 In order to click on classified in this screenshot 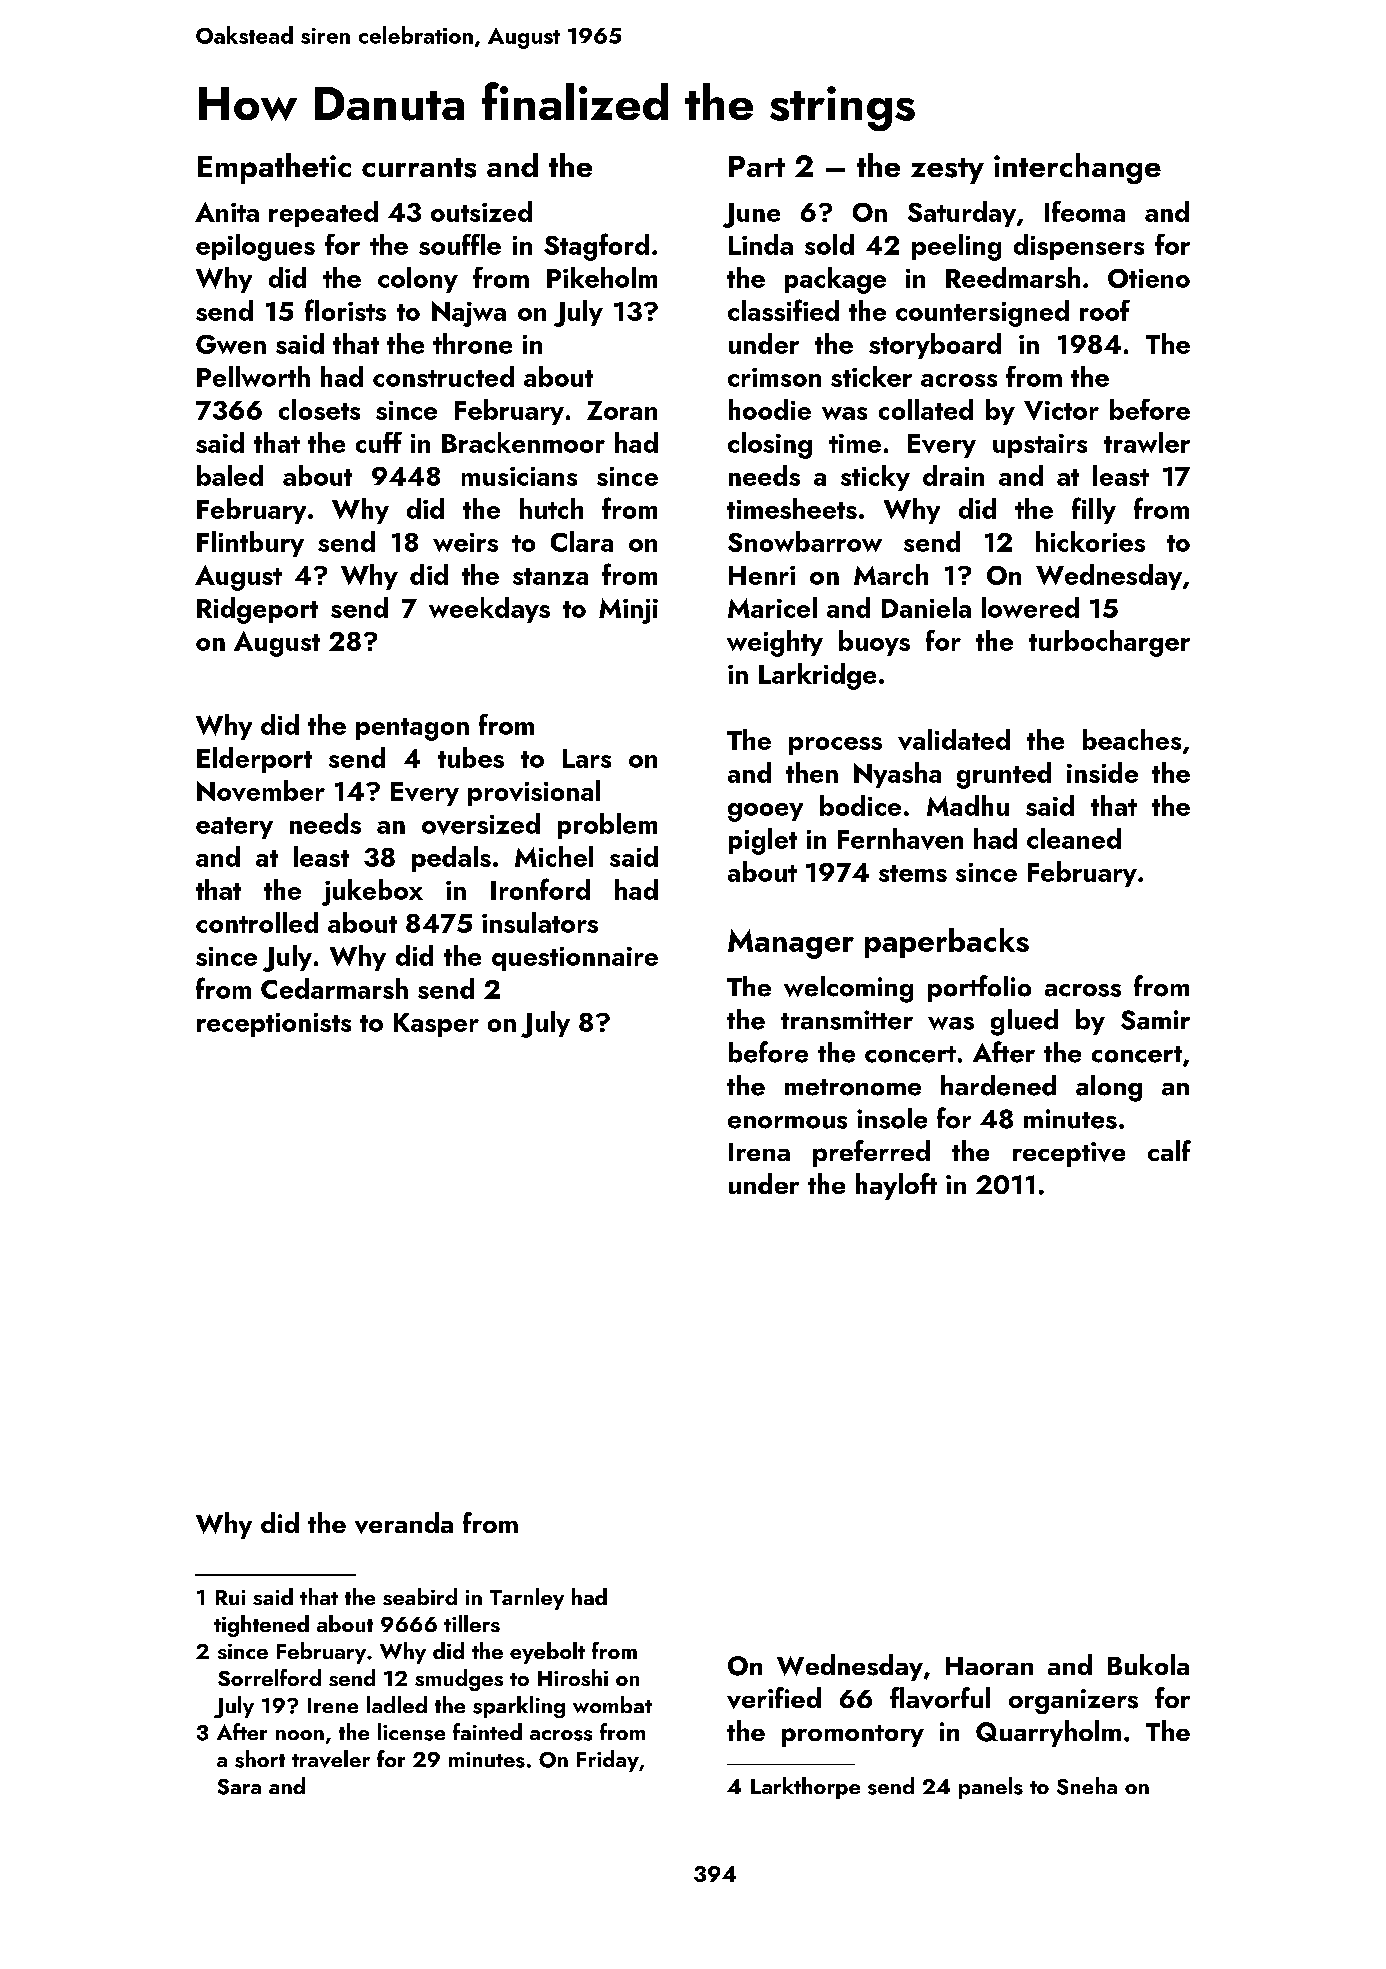, I will do `click(783, 310)`.
